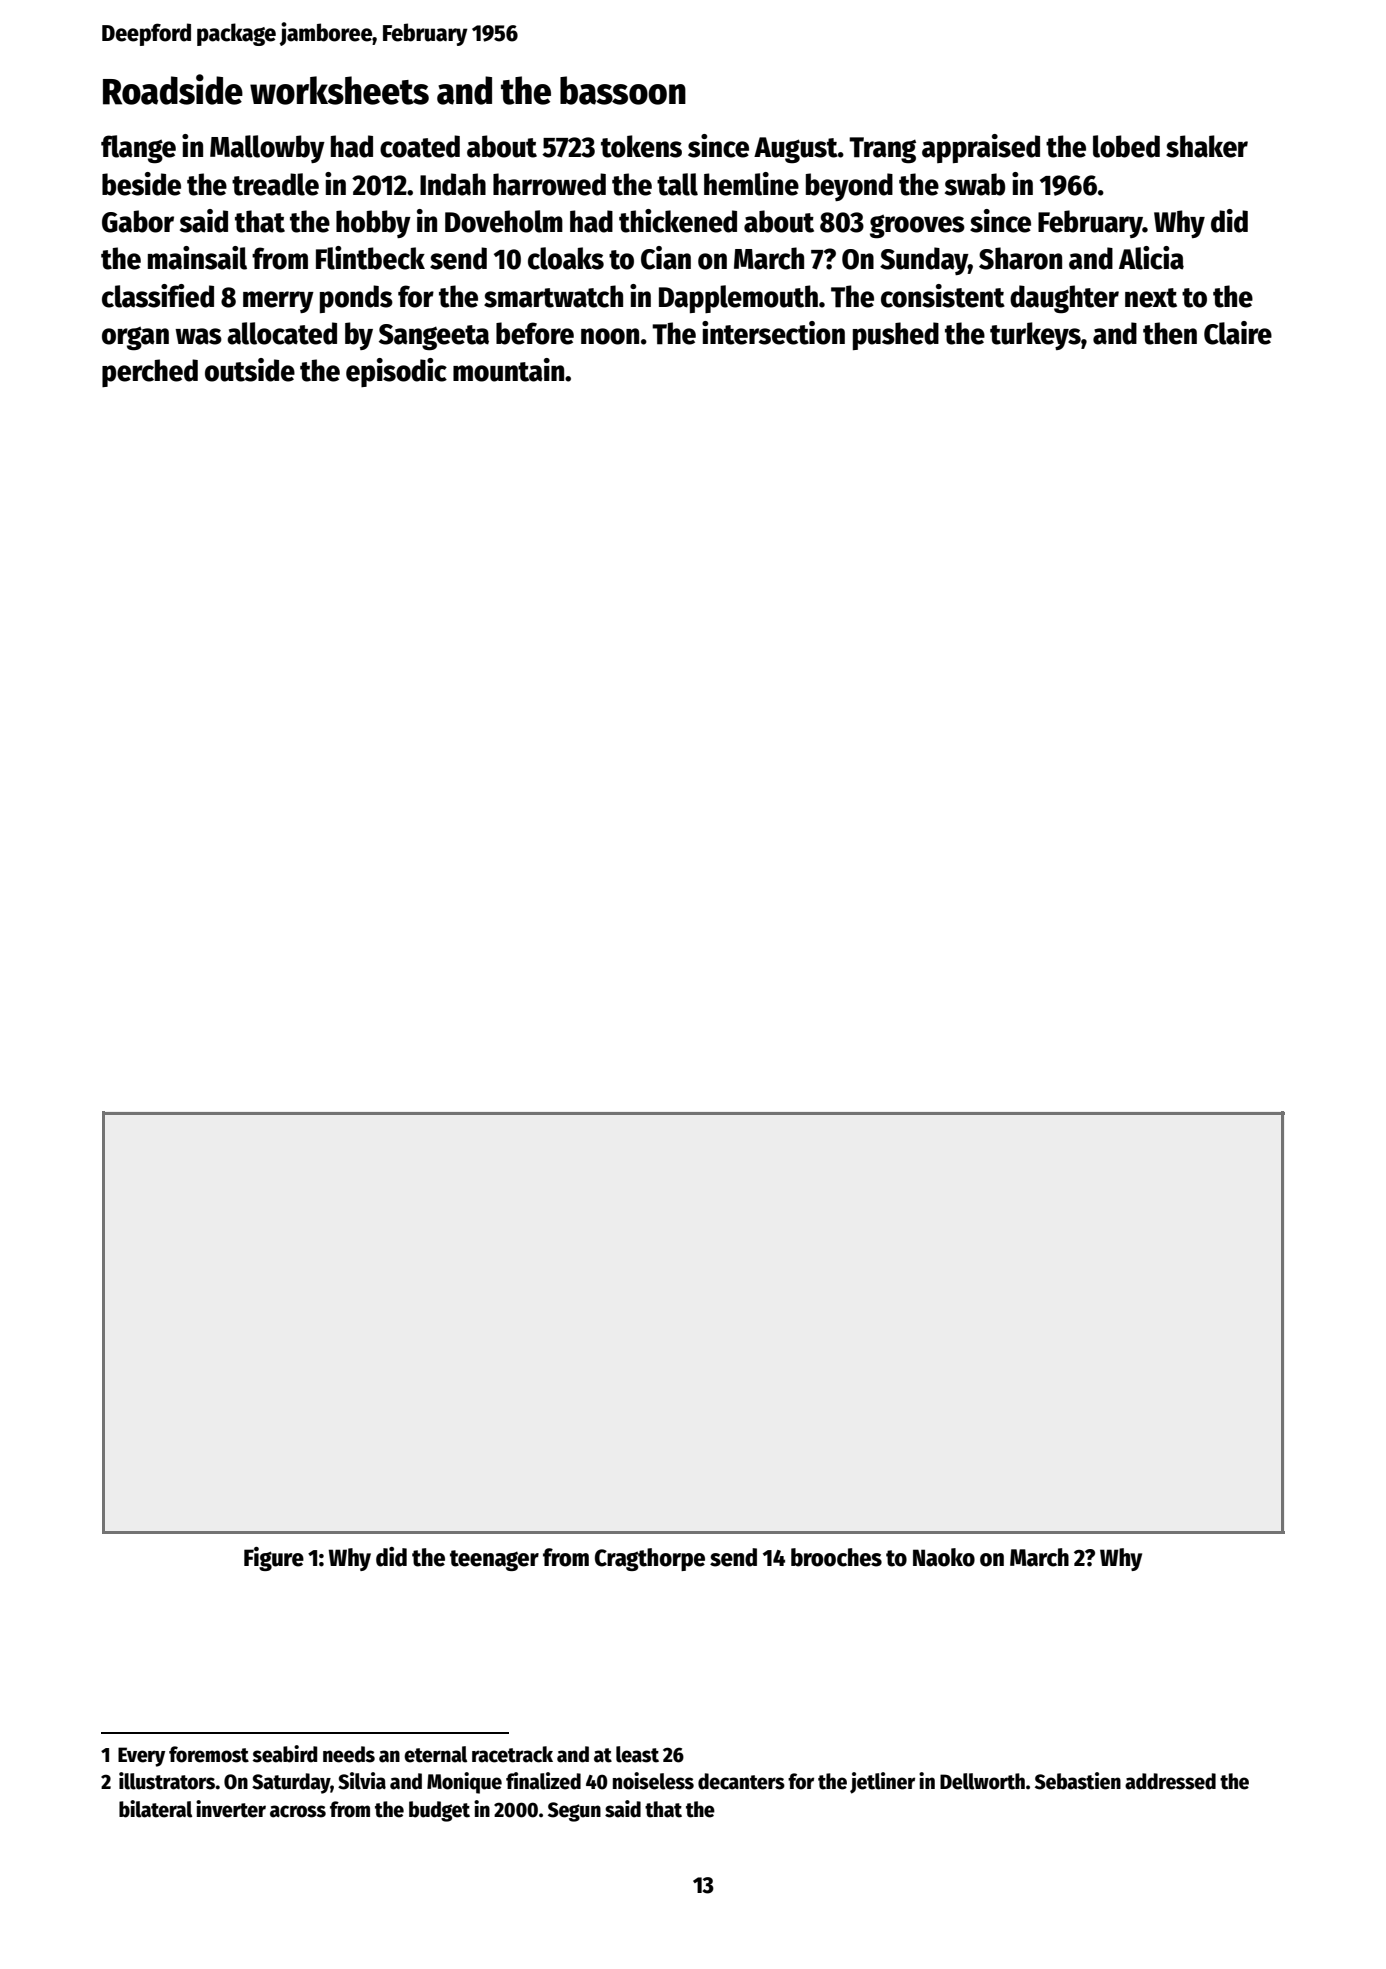 This screenshot has height=1969, width=1386. What do you see at coordinates (1238, 333) in the screenshot?
I see `Claire` at bounding box center [1238, 333].
